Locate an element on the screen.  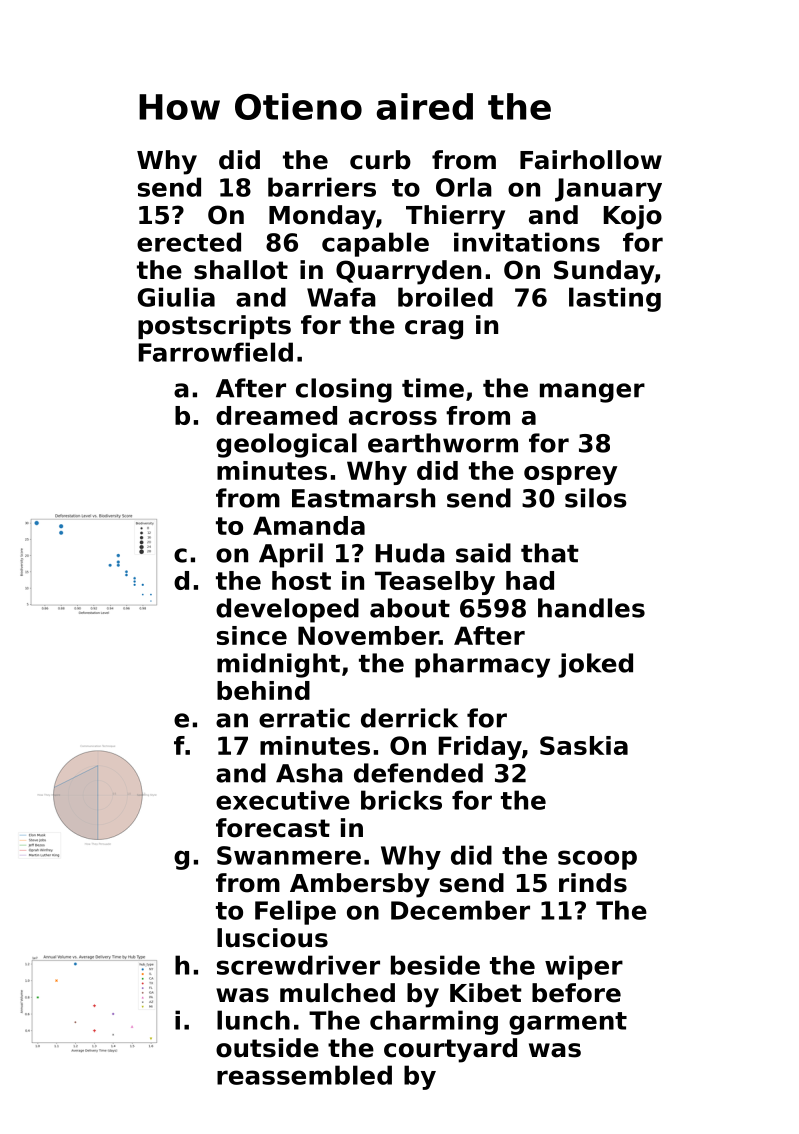
developed is located at coordinates (287, 610).
